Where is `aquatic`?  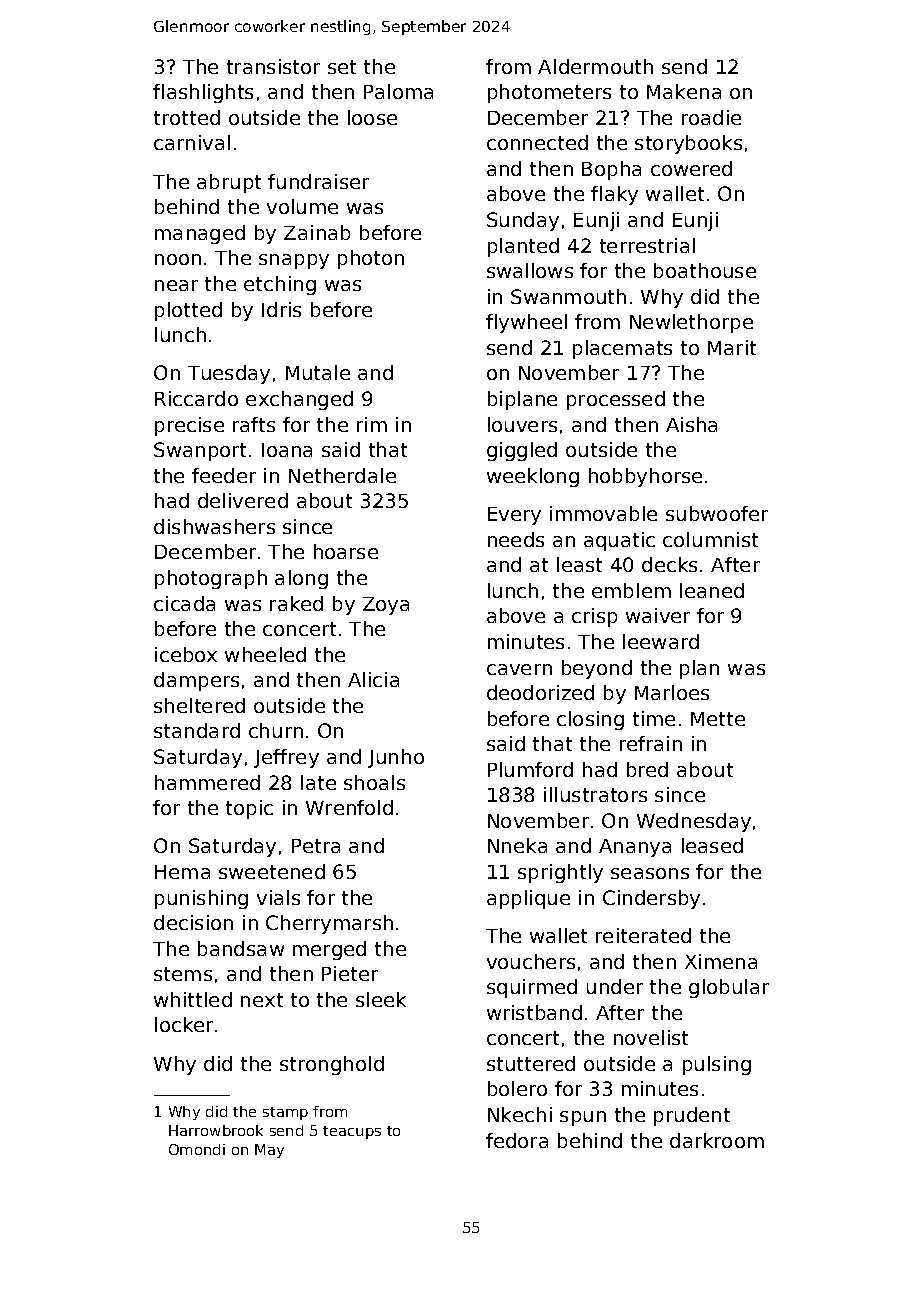 aquatic is located at coordinates (619, 541).
